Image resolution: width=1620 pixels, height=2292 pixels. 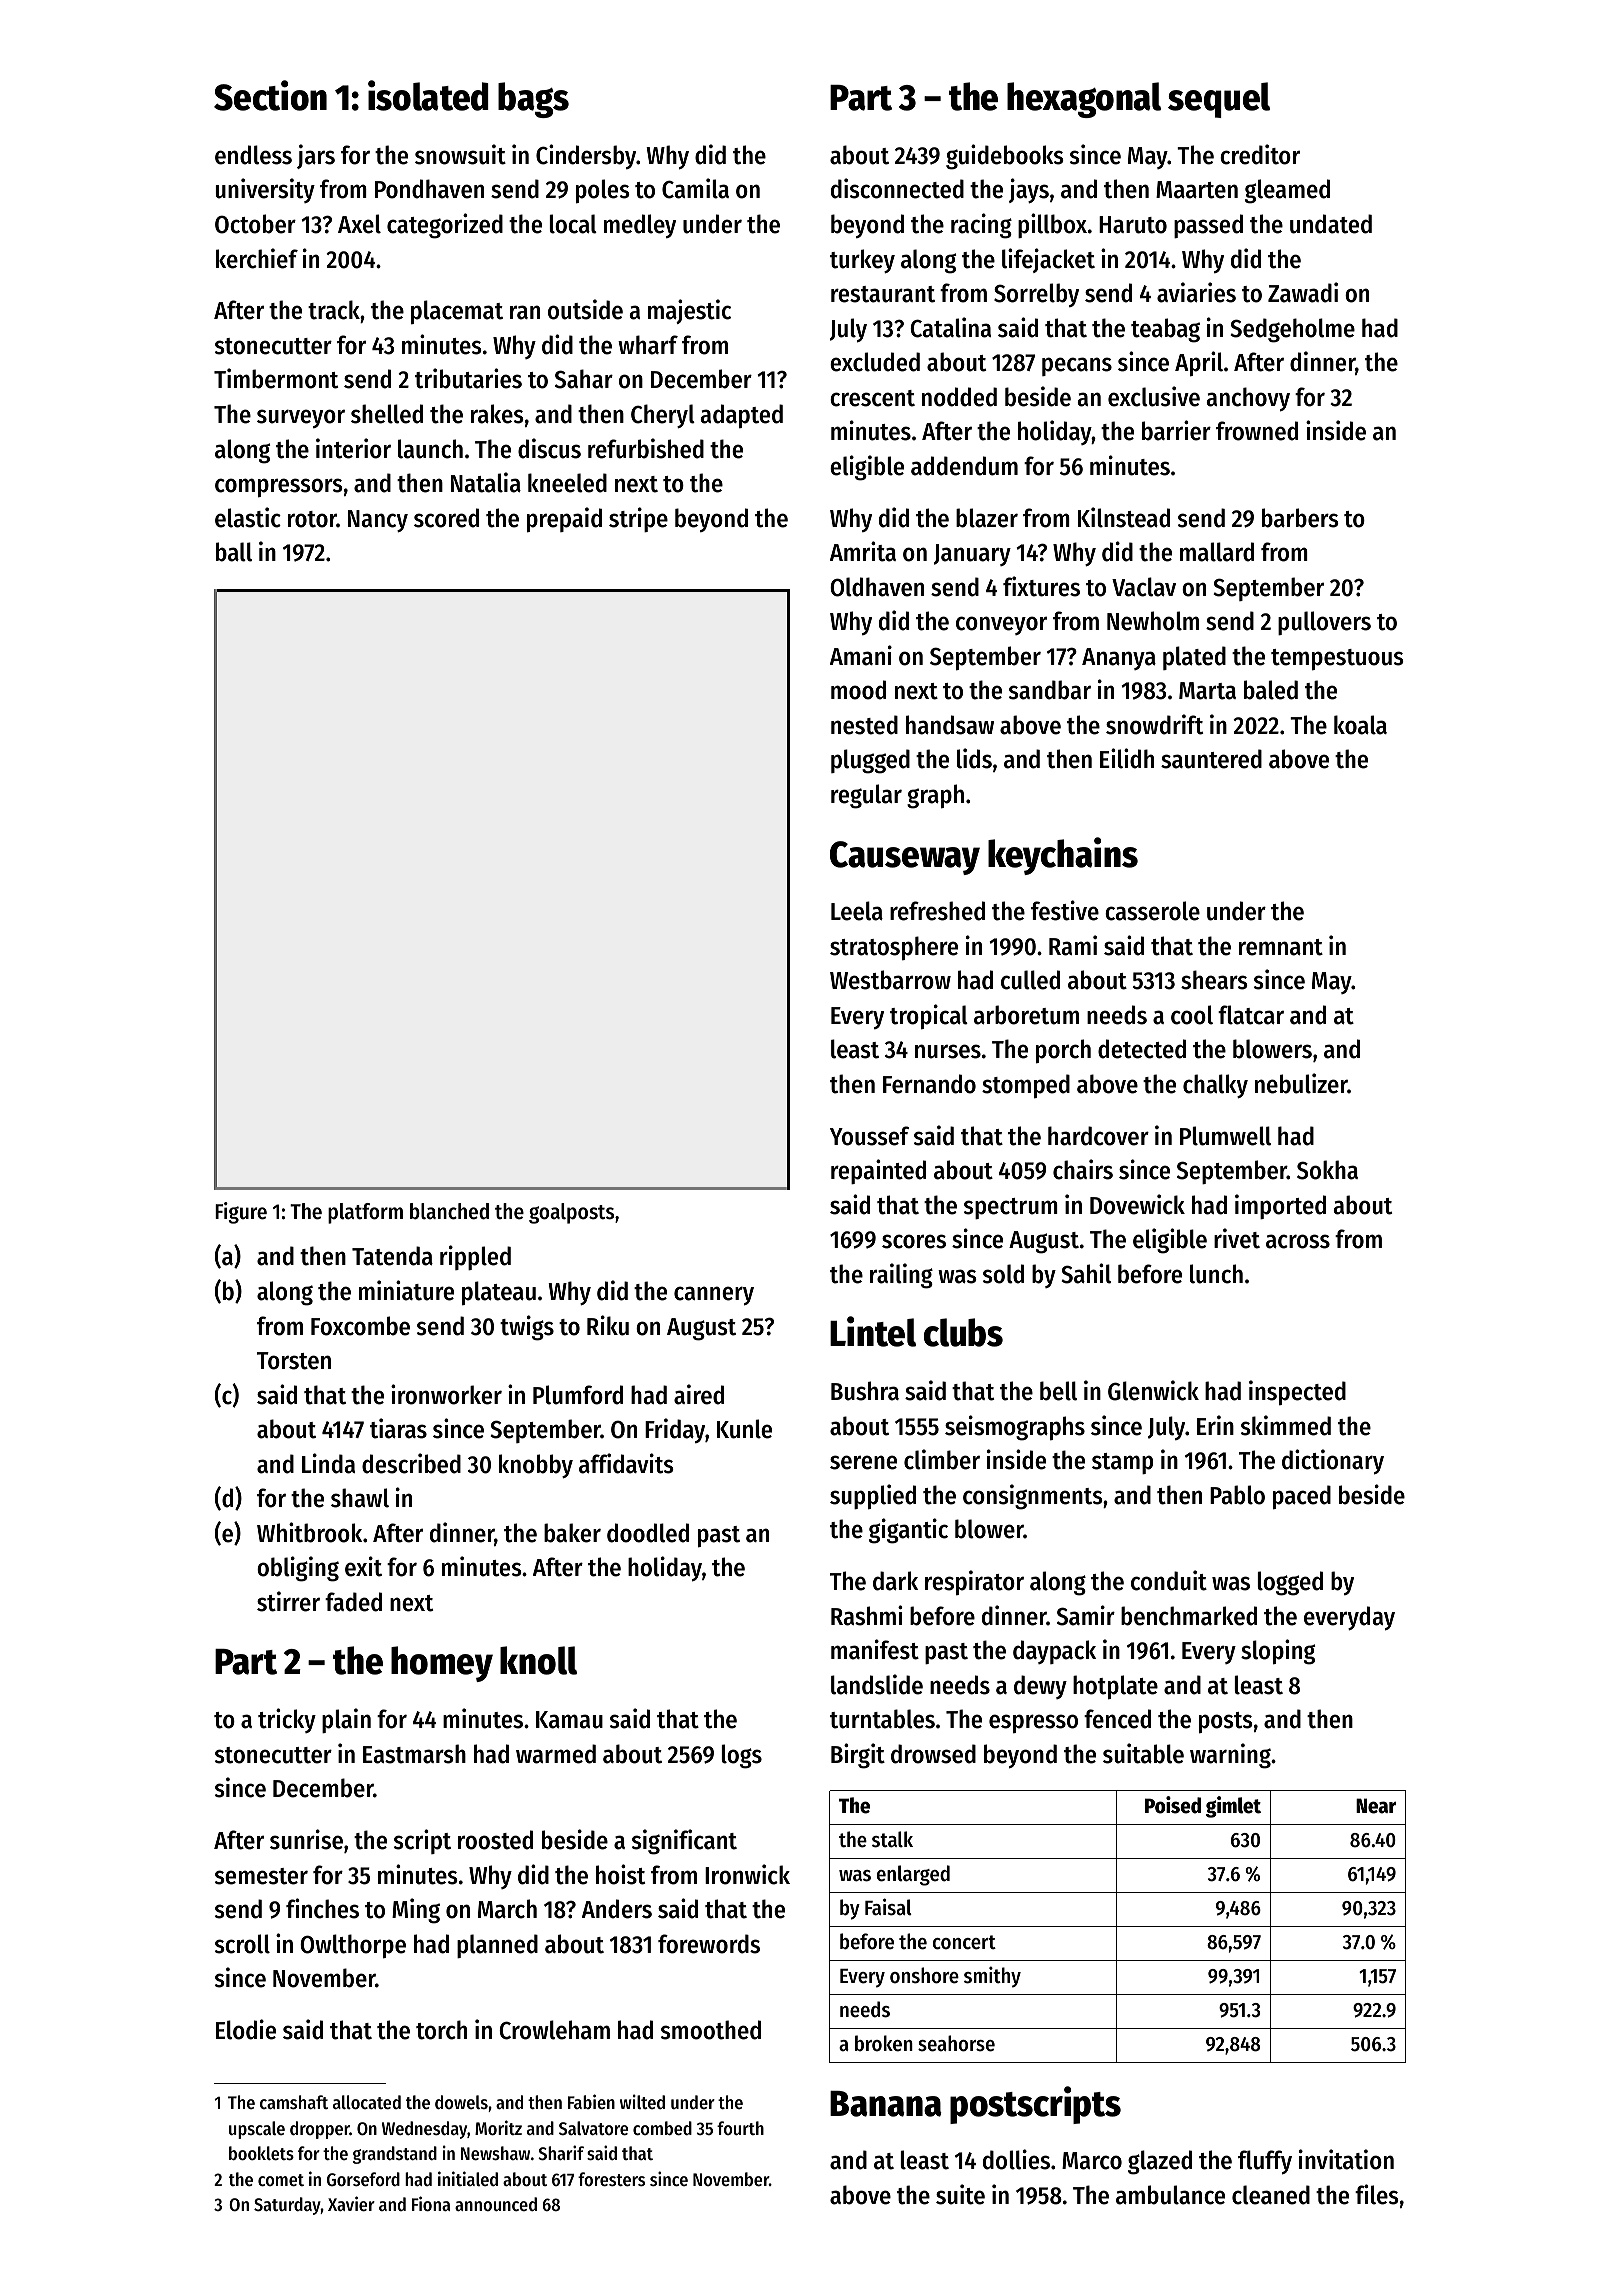 I want to click on Saturday, so click(x=287, y=2206).
